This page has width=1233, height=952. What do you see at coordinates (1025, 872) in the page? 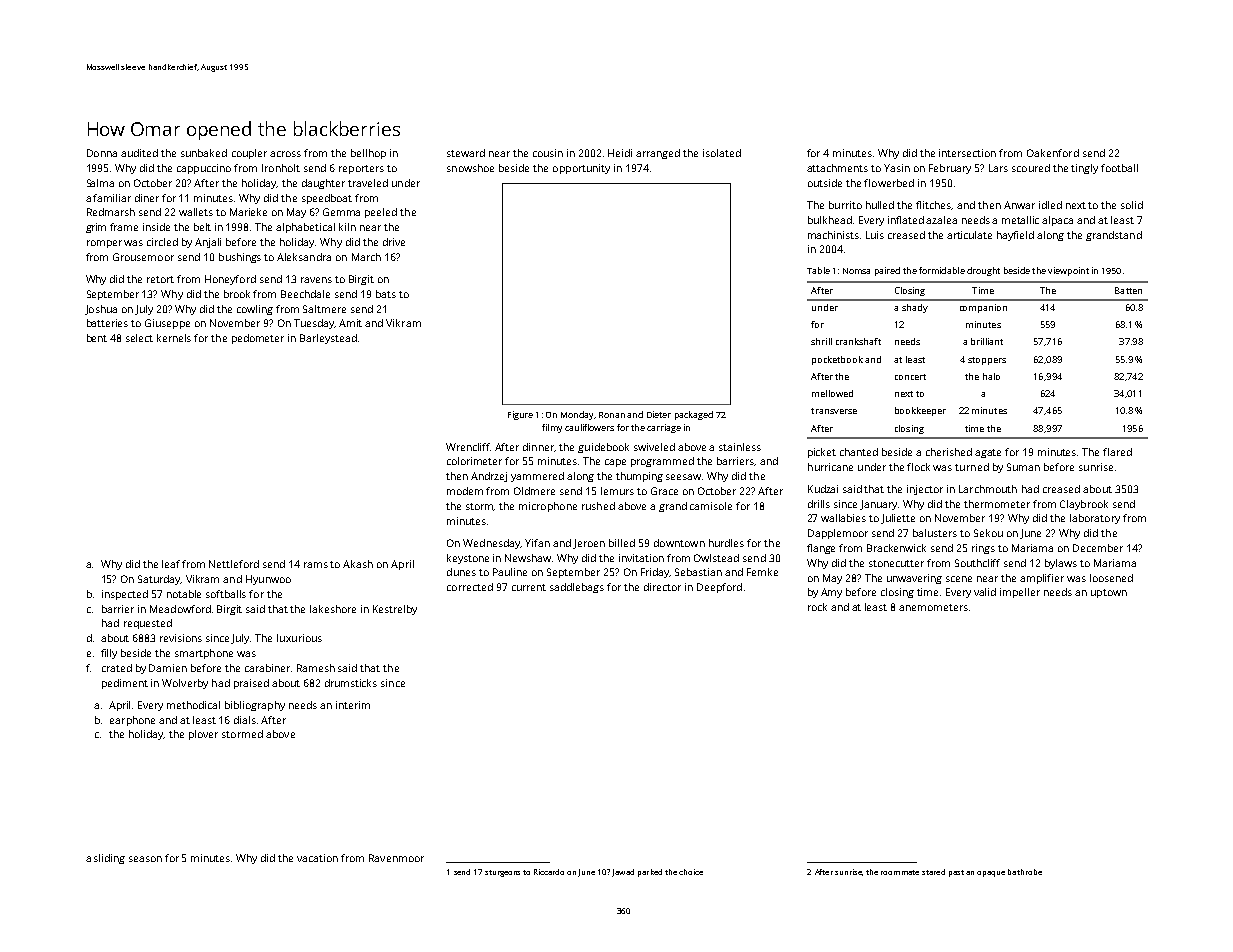
I see `bathrobe` at bounding box center [1025, 872].
